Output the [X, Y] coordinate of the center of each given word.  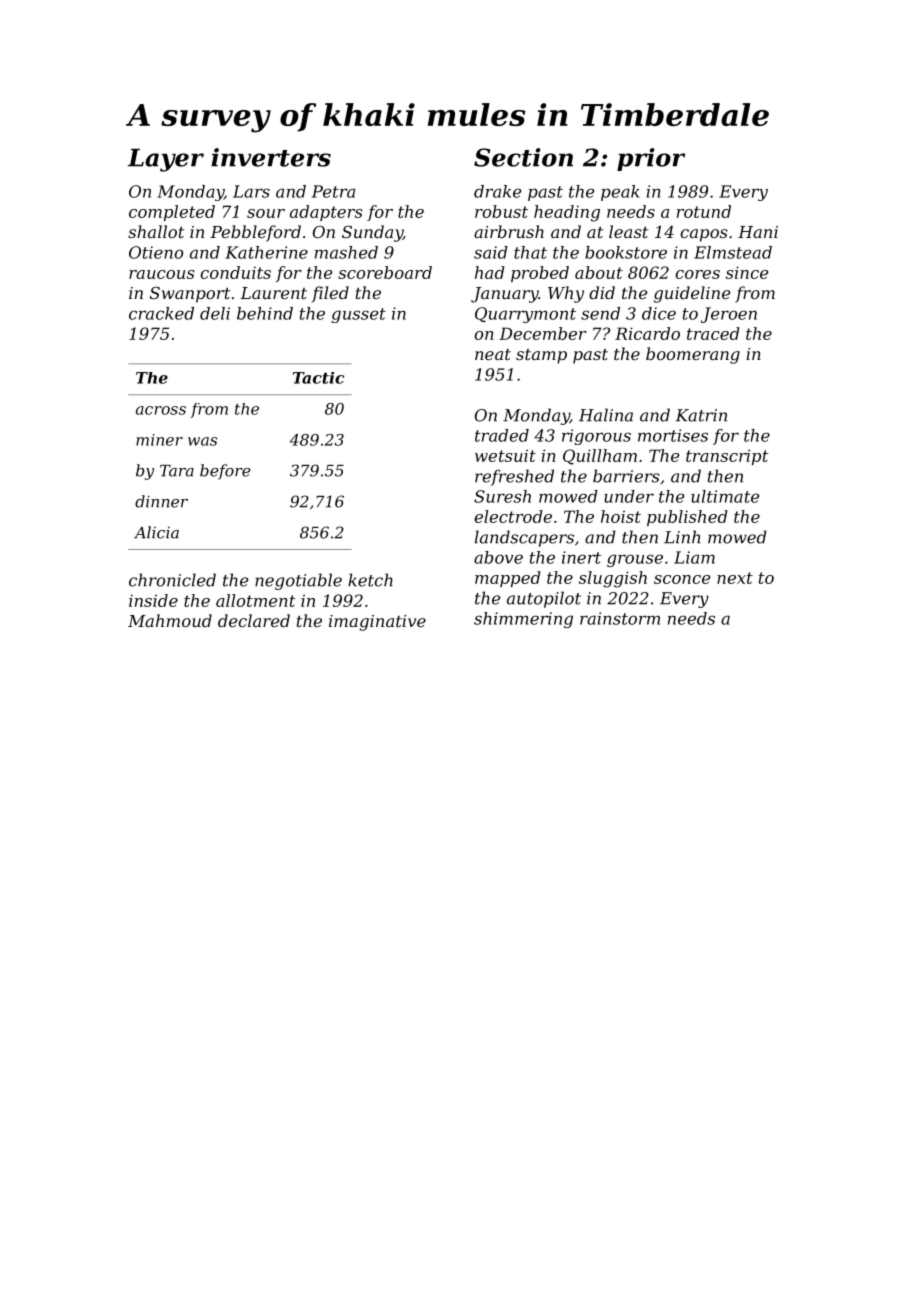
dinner [161, 501]
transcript [727, 457]
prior [651, 159]
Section [523, 157]
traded [502, 435]
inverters [271, 157]
